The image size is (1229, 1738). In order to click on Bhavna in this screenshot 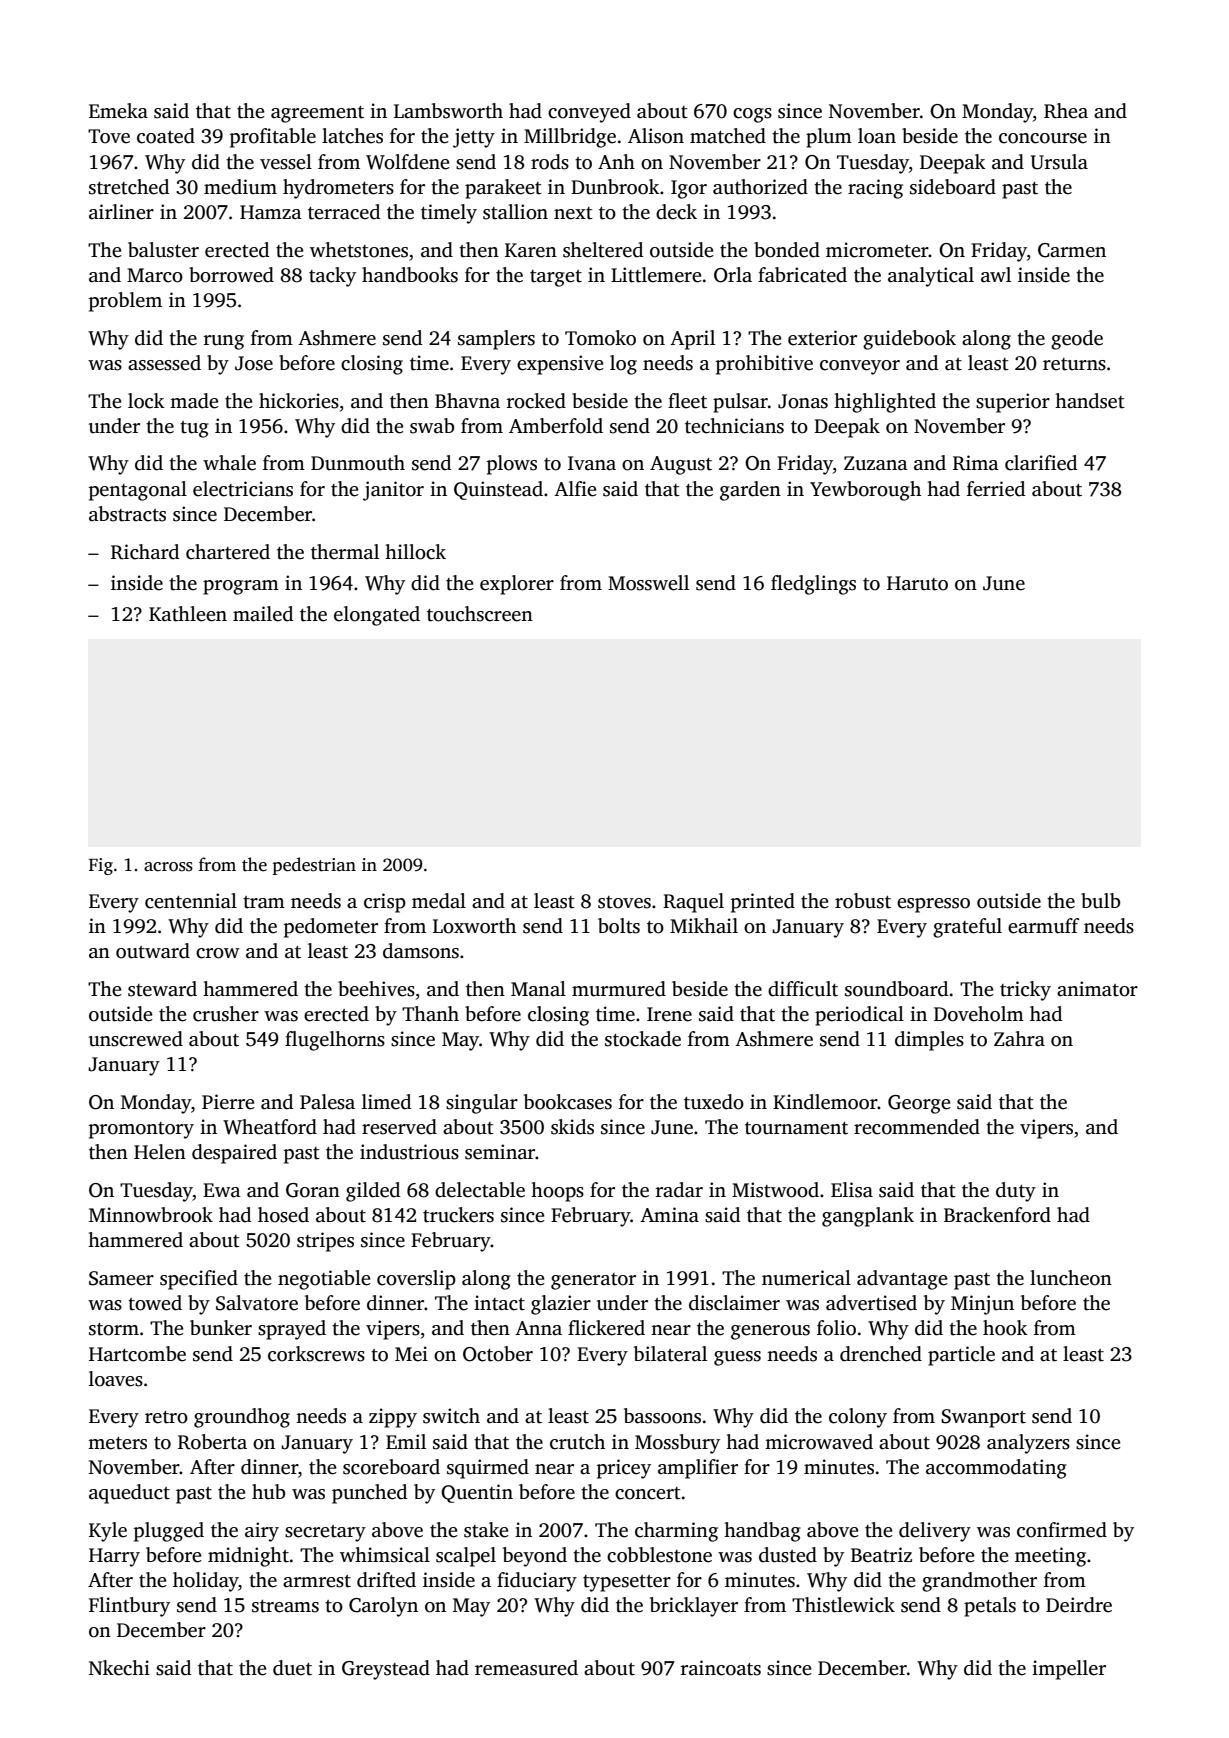, I will do `click(467, 401)`.
